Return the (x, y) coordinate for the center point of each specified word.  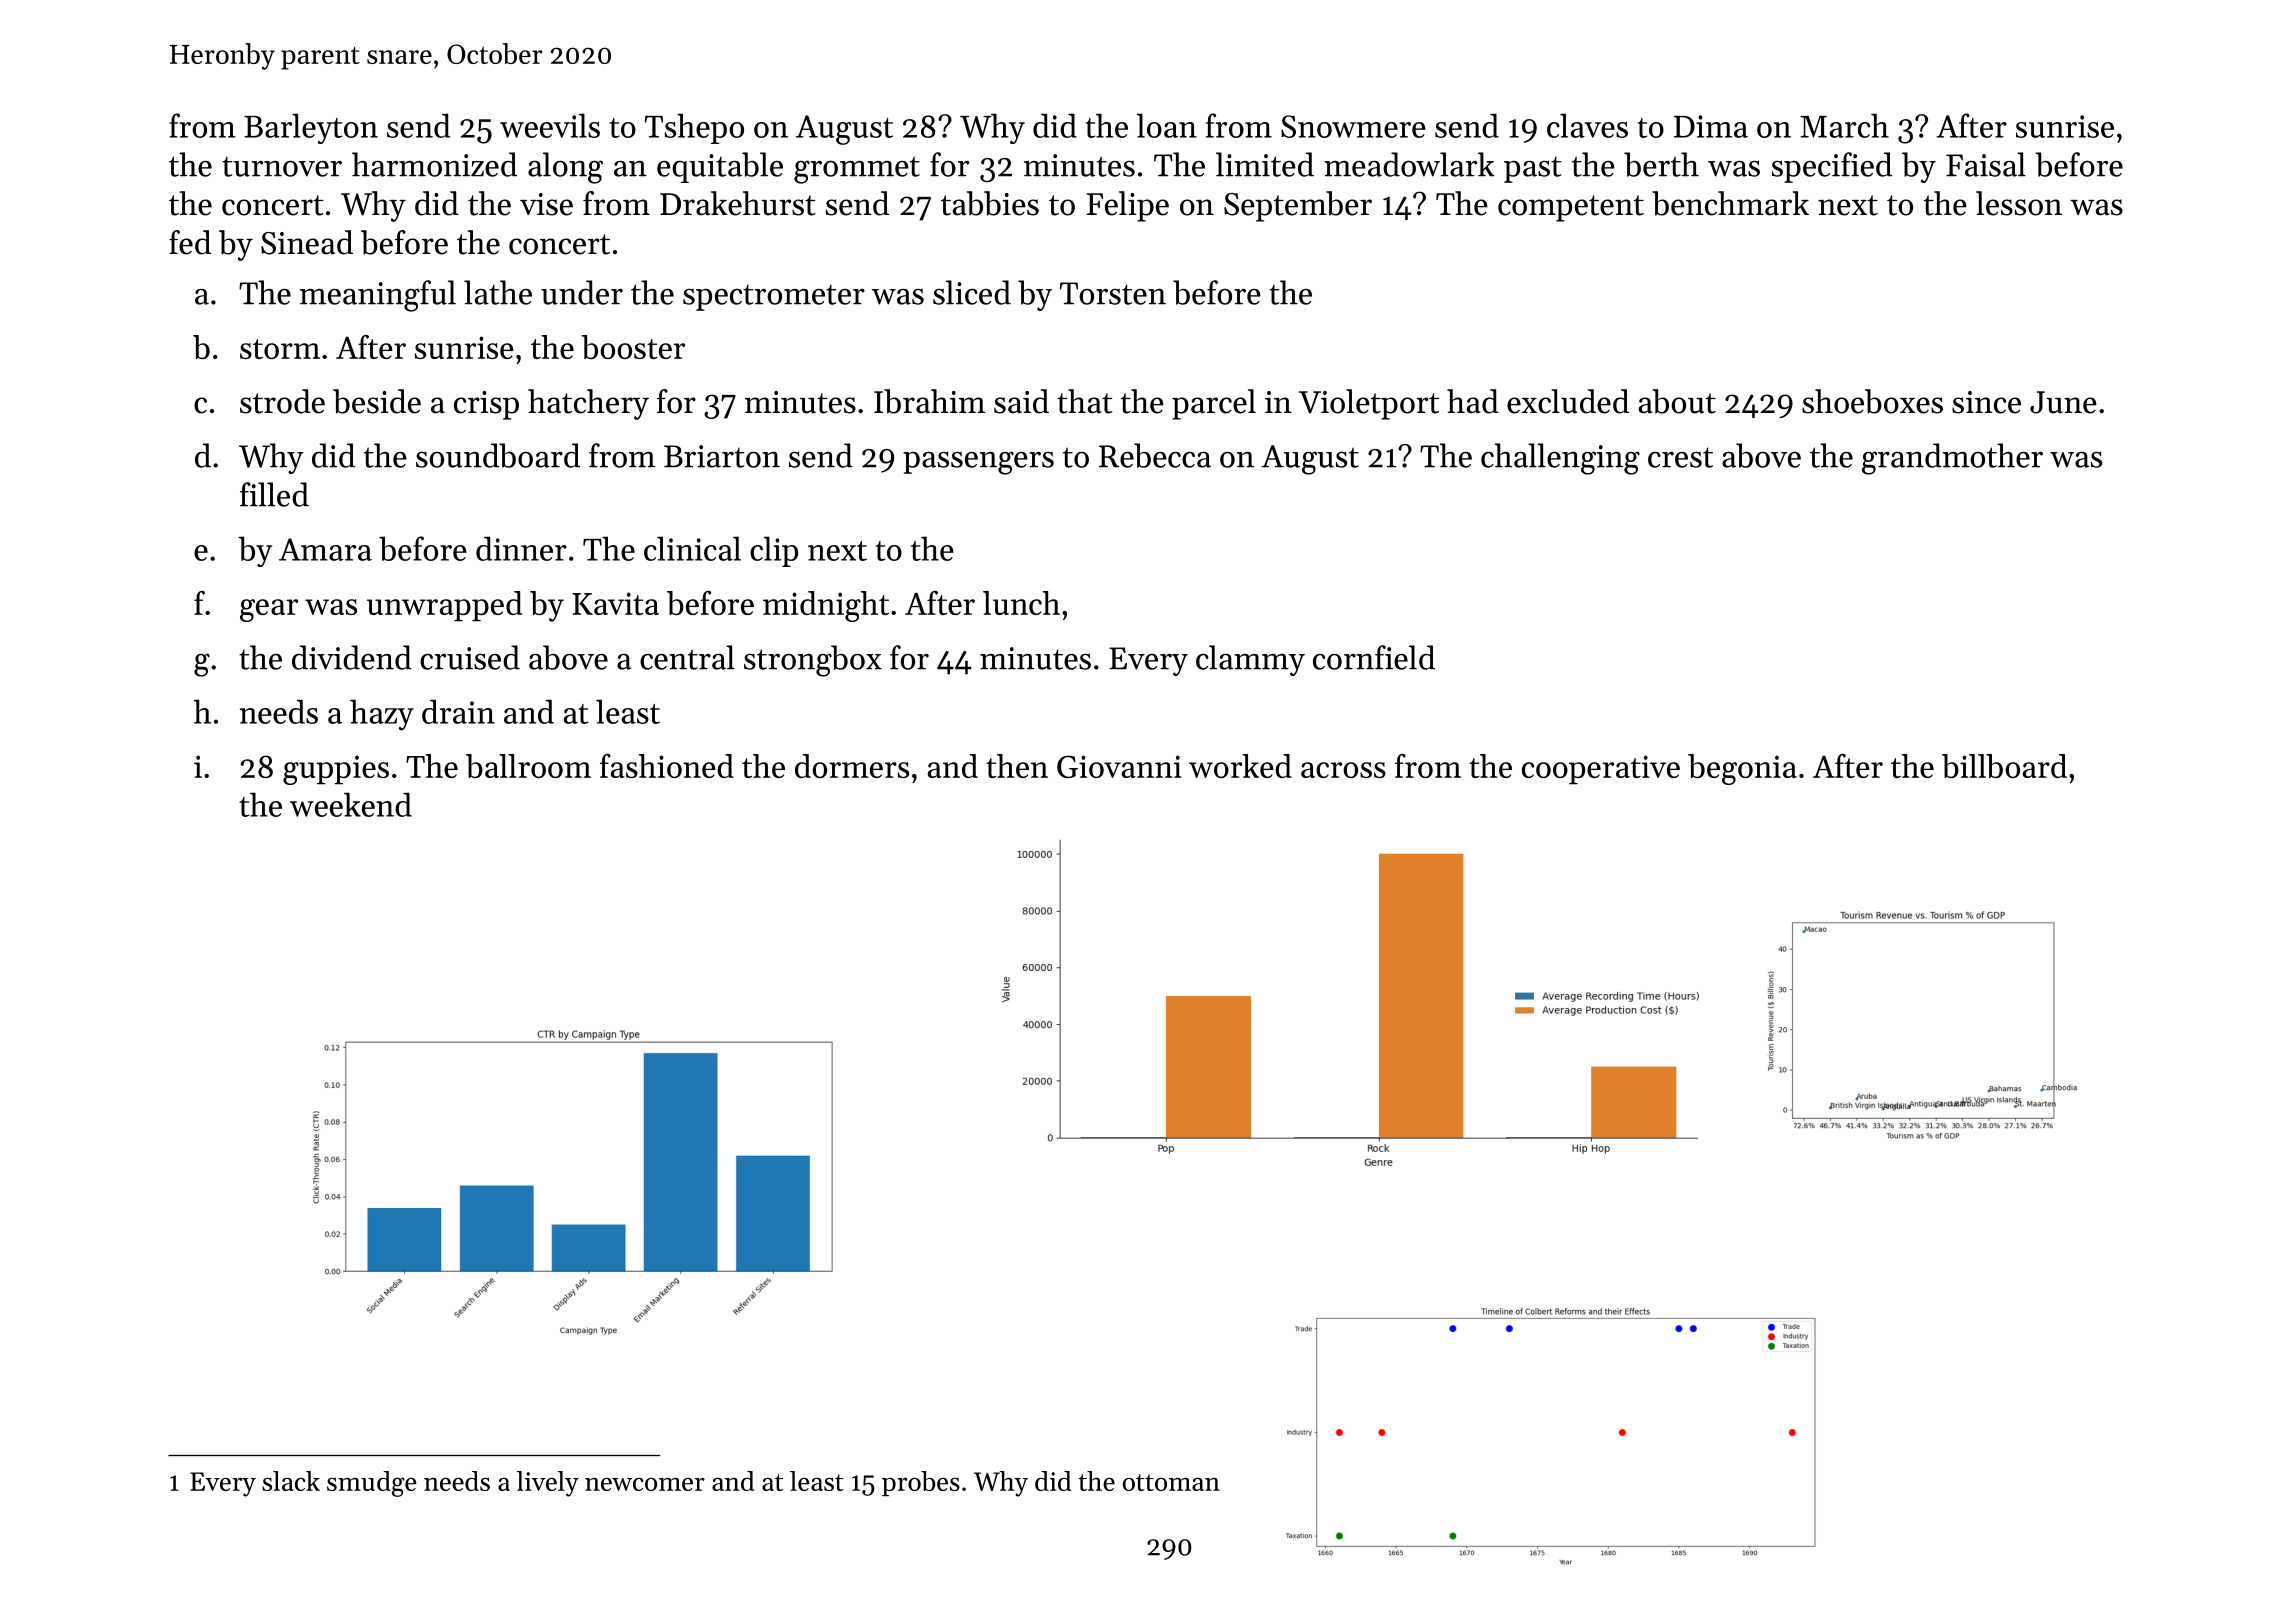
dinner (521, 548)
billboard (2004, 766)
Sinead (307, 242)
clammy (1250, 660)
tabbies (990, 203)
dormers (852, 766)
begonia (1742, 769)
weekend (351, 804)
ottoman (1171, 1482)
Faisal (1986, 164)
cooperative (1601, 770)
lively (548, 1484)
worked (1240, 766)
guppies (336, 770)
